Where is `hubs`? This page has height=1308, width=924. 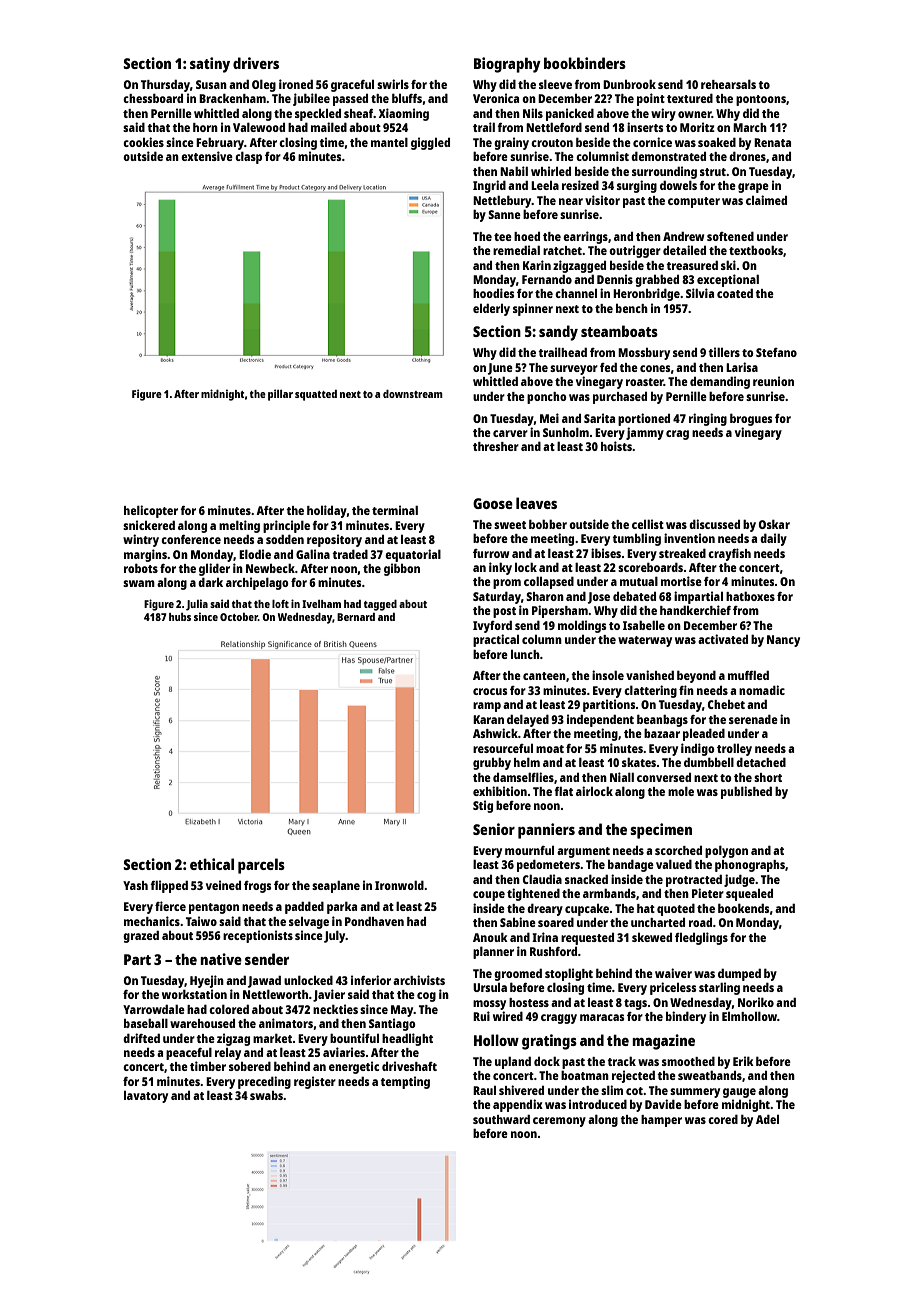
hubs is located at coordinates (180, 617).
